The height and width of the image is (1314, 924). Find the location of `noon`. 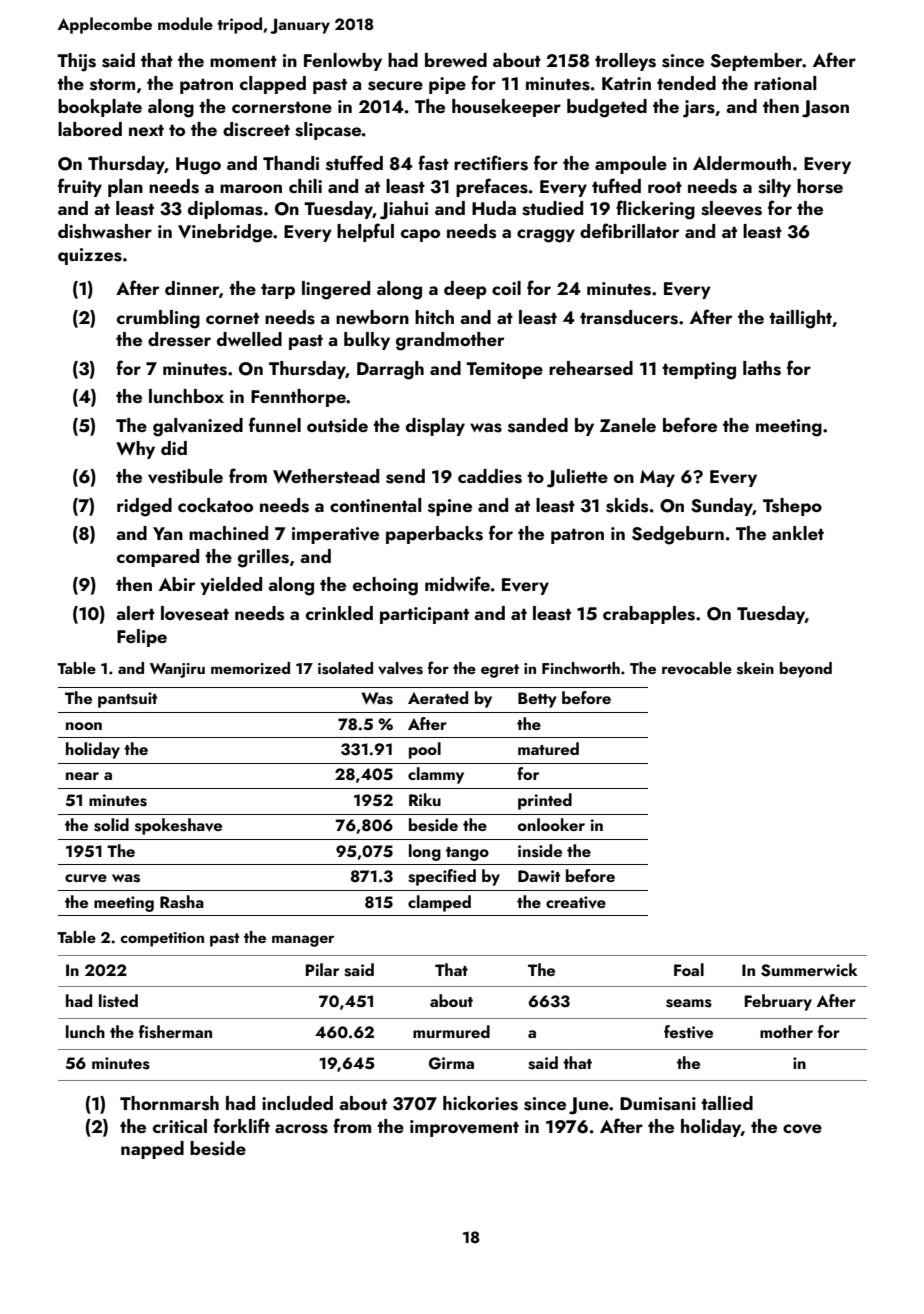

noon is located at coordinates (84, 726).
